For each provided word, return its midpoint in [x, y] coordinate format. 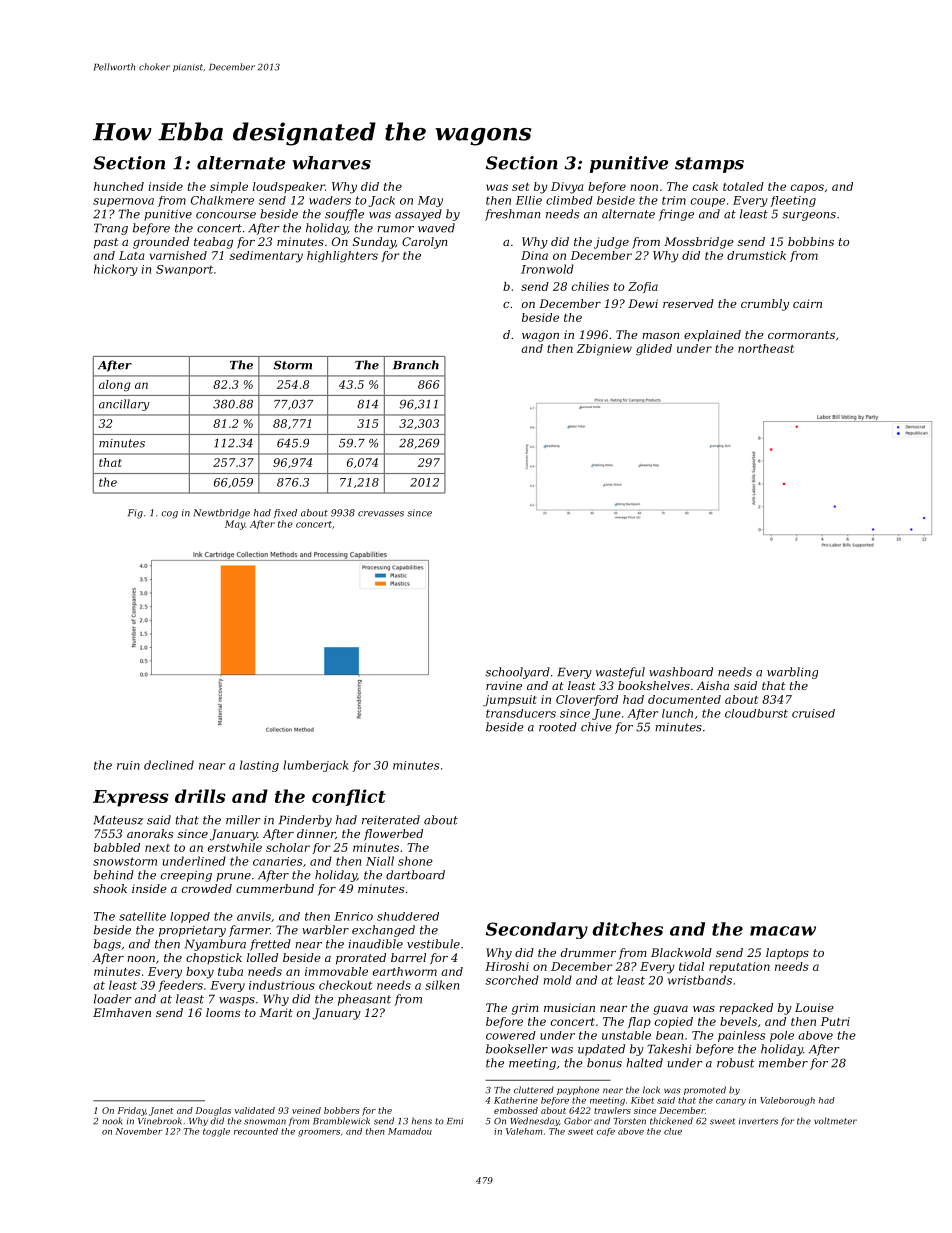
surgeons [809, 216]
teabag [213, 243]
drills [200, 796]
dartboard [415, 875]
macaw [783, 931]
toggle [216, 1132]
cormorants [801, 335]
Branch [416, 365]
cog [169, 515]
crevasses [381, 514]
